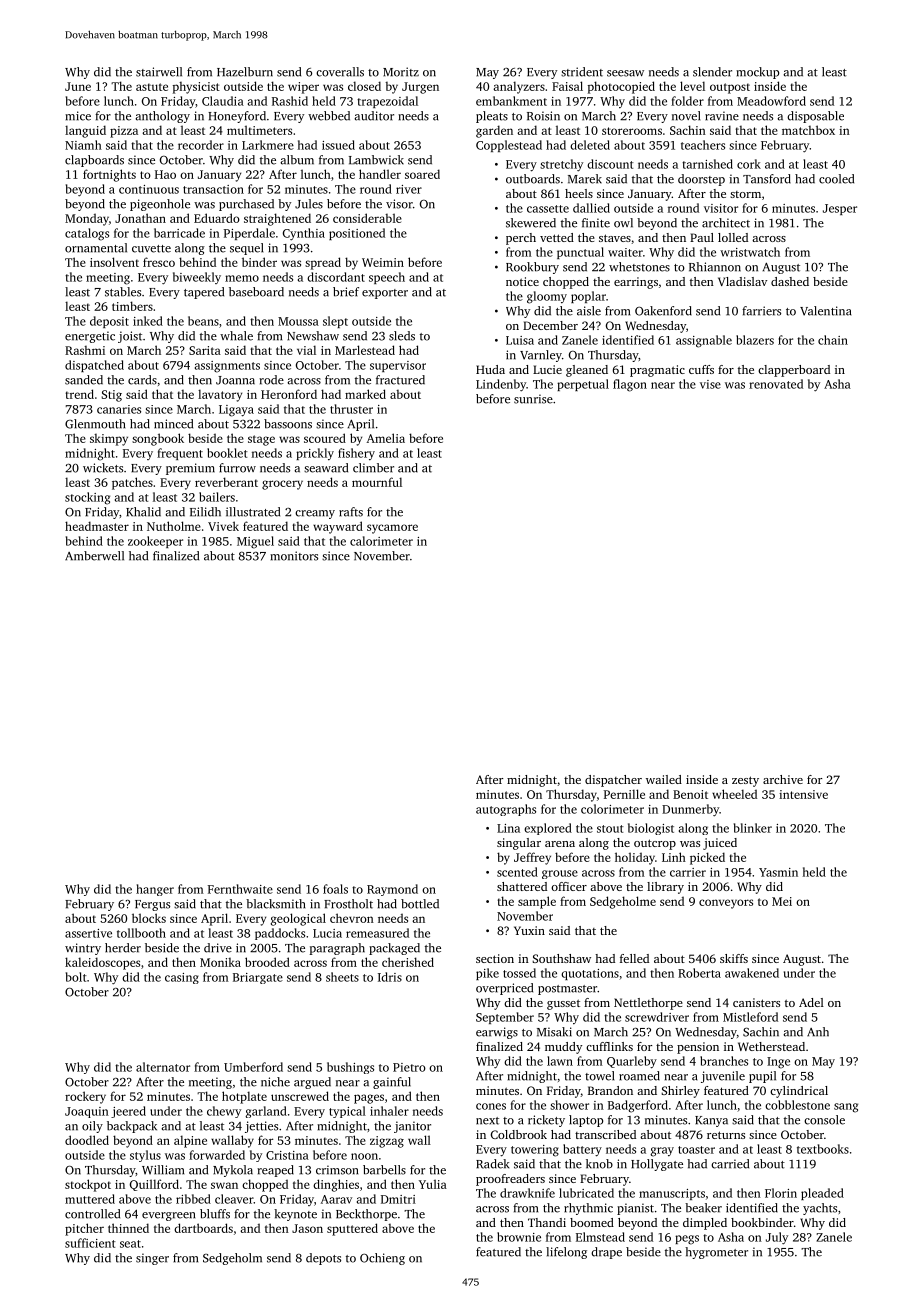 Image resolution: width=924 pixels, height=1308 pixels. Describe the element at coordinates (90, 1243) in the image. I see `sufficient` at that location.
